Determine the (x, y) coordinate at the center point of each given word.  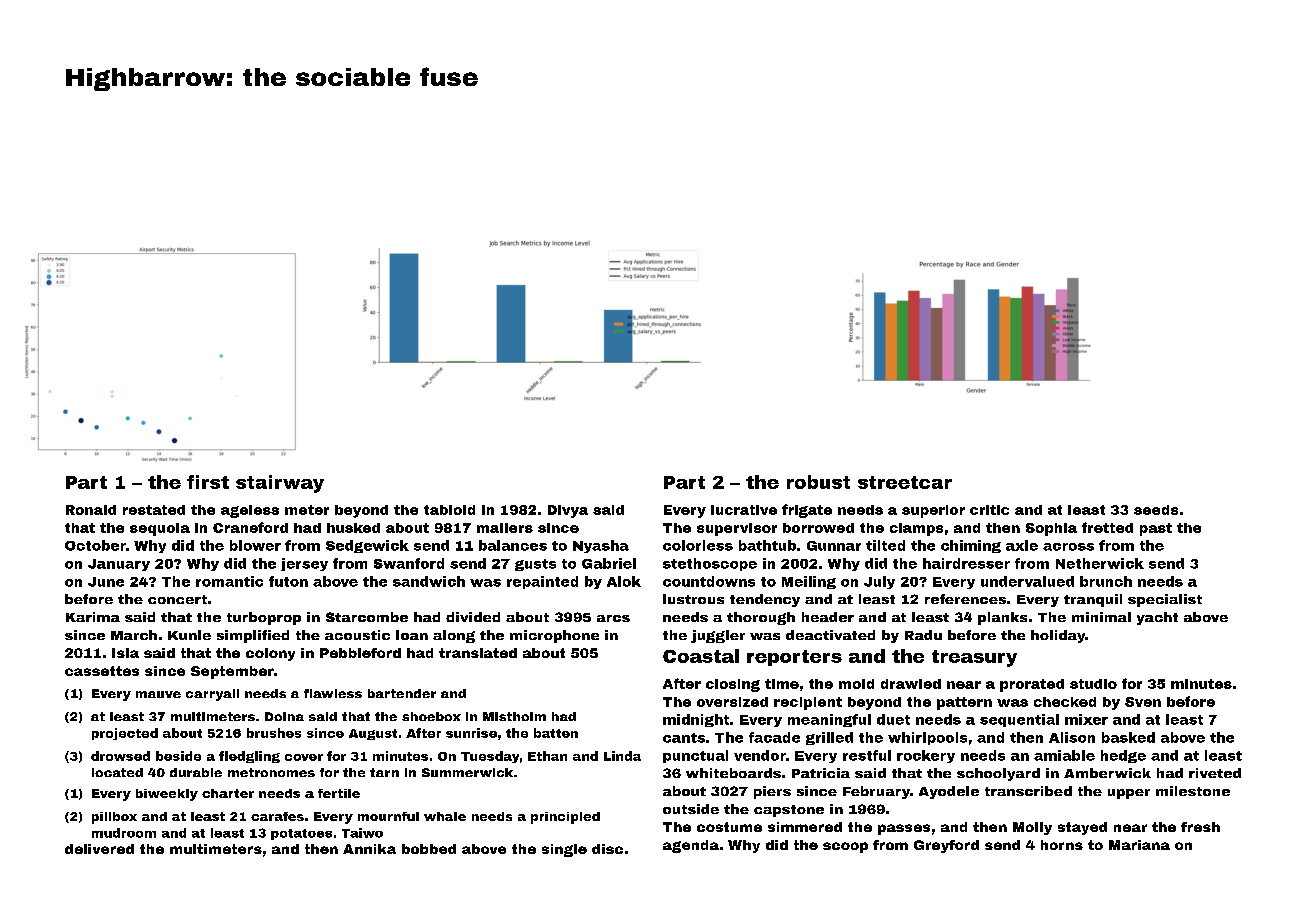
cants (684, 738)
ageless (250, 511)
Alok (624, 581)
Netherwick (1100, 563)
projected (125, 734)
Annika (369, 849)
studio (1093, 684)
